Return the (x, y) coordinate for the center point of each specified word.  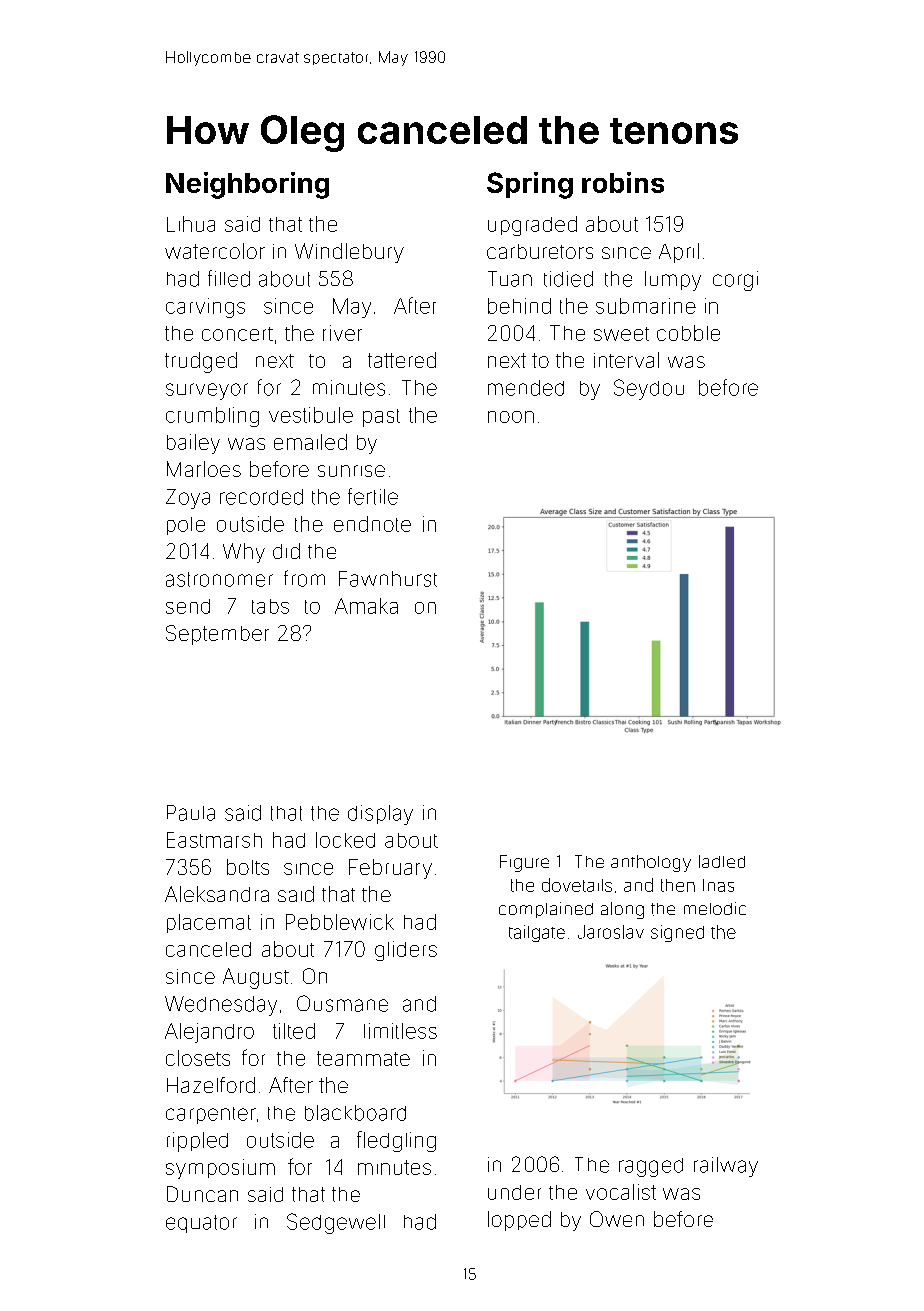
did (286, 551)
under (514, 1192)
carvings (205, 308)
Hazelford (211, 1085)
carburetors (540, 251)
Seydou (649, 389)
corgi (735, 281)
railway (726, 1167)
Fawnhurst (388, 579)
